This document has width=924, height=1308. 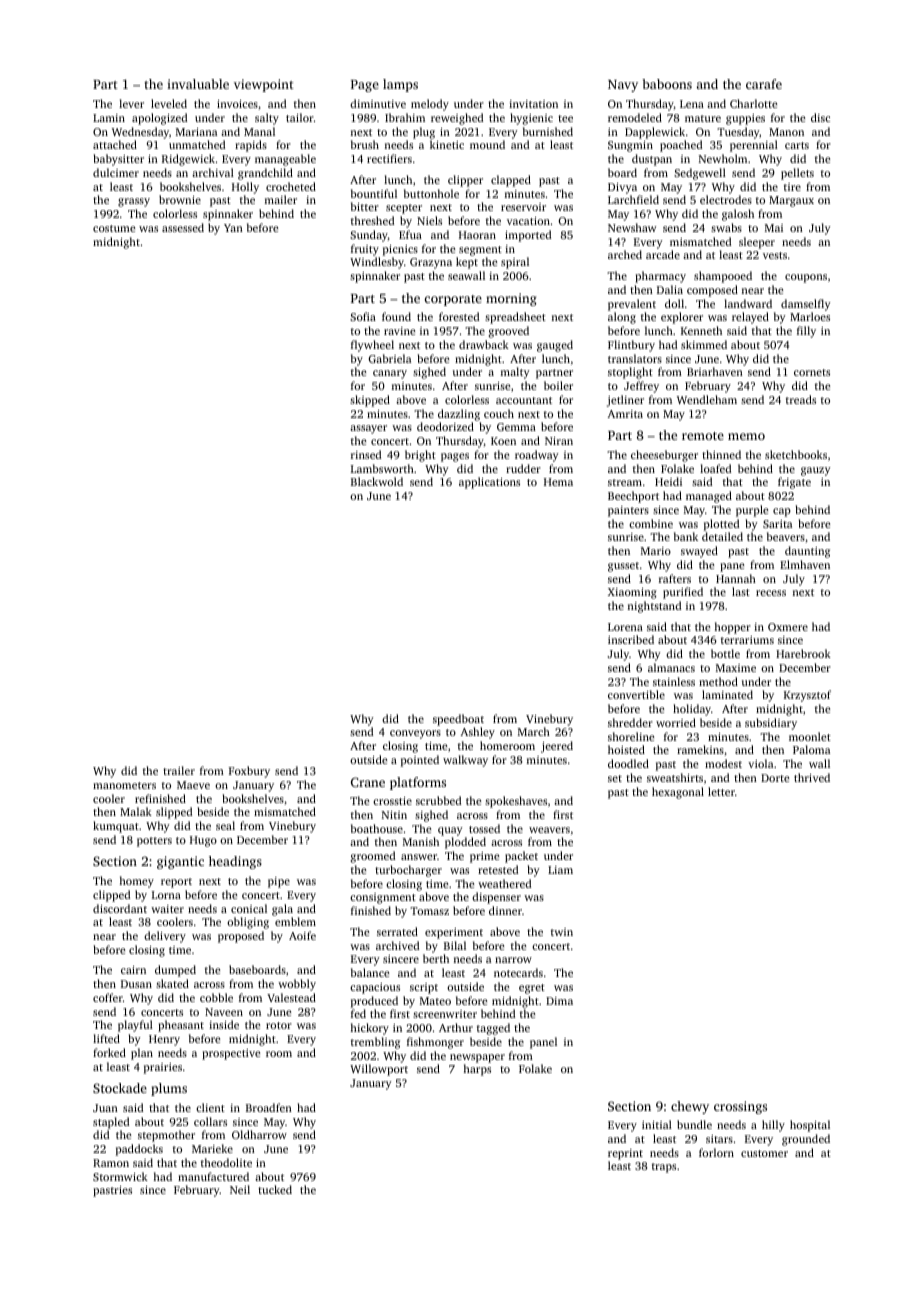 I want to click on Manon, so click(x=786, y=132).
